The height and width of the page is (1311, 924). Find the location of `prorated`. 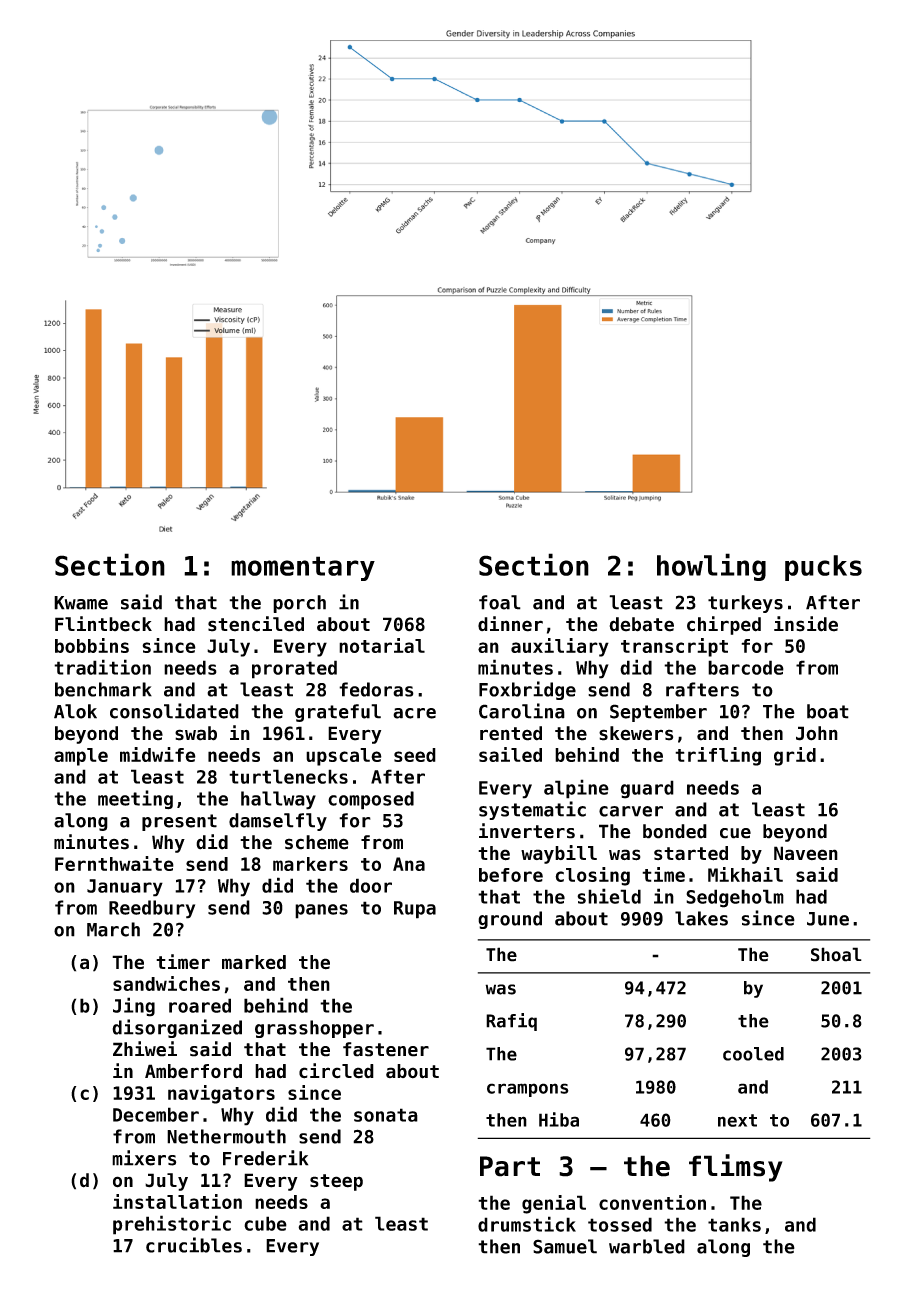

prorated is located at coordinates (294, 669).
